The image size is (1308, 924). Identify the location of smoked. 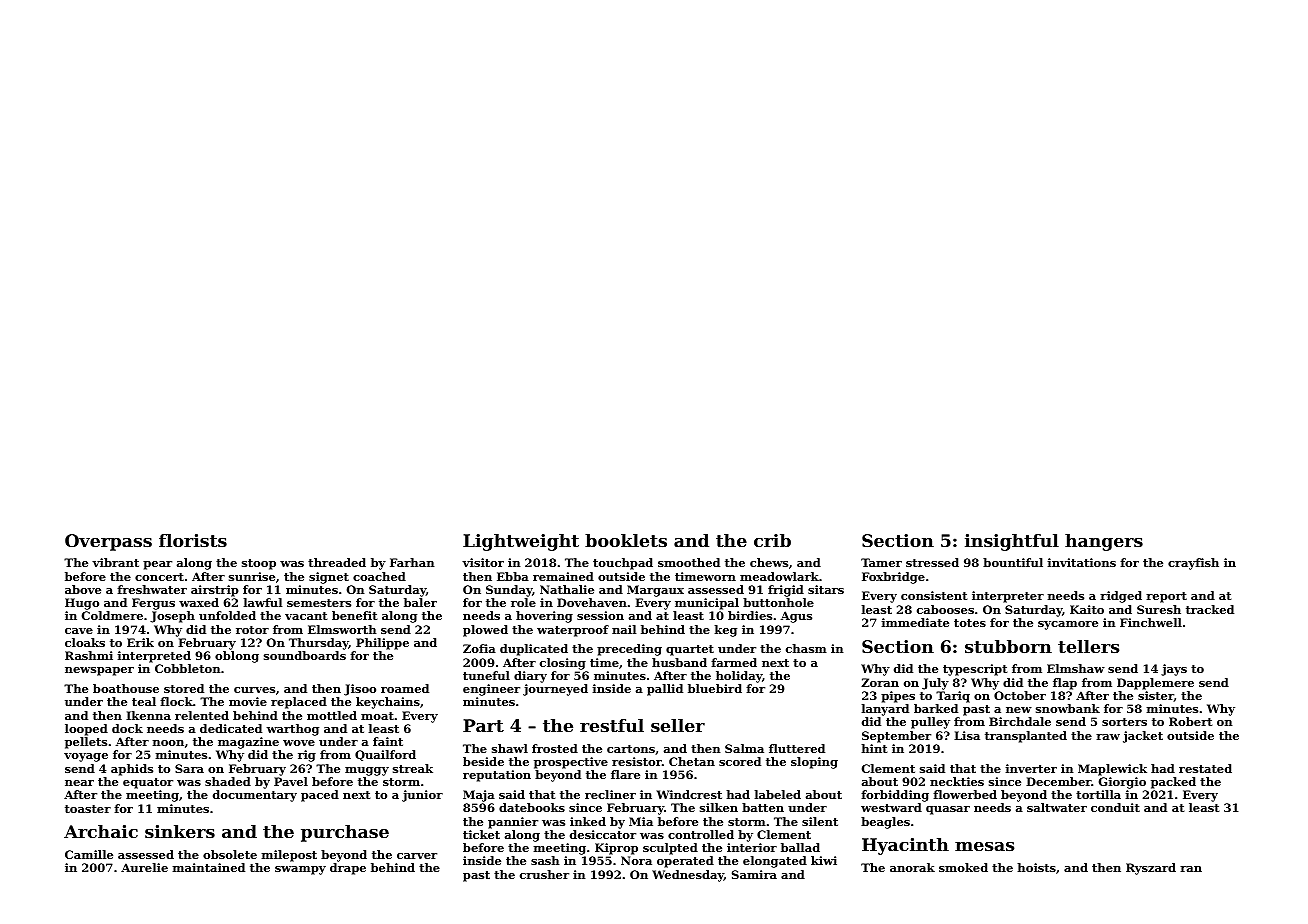
(963, 867).
